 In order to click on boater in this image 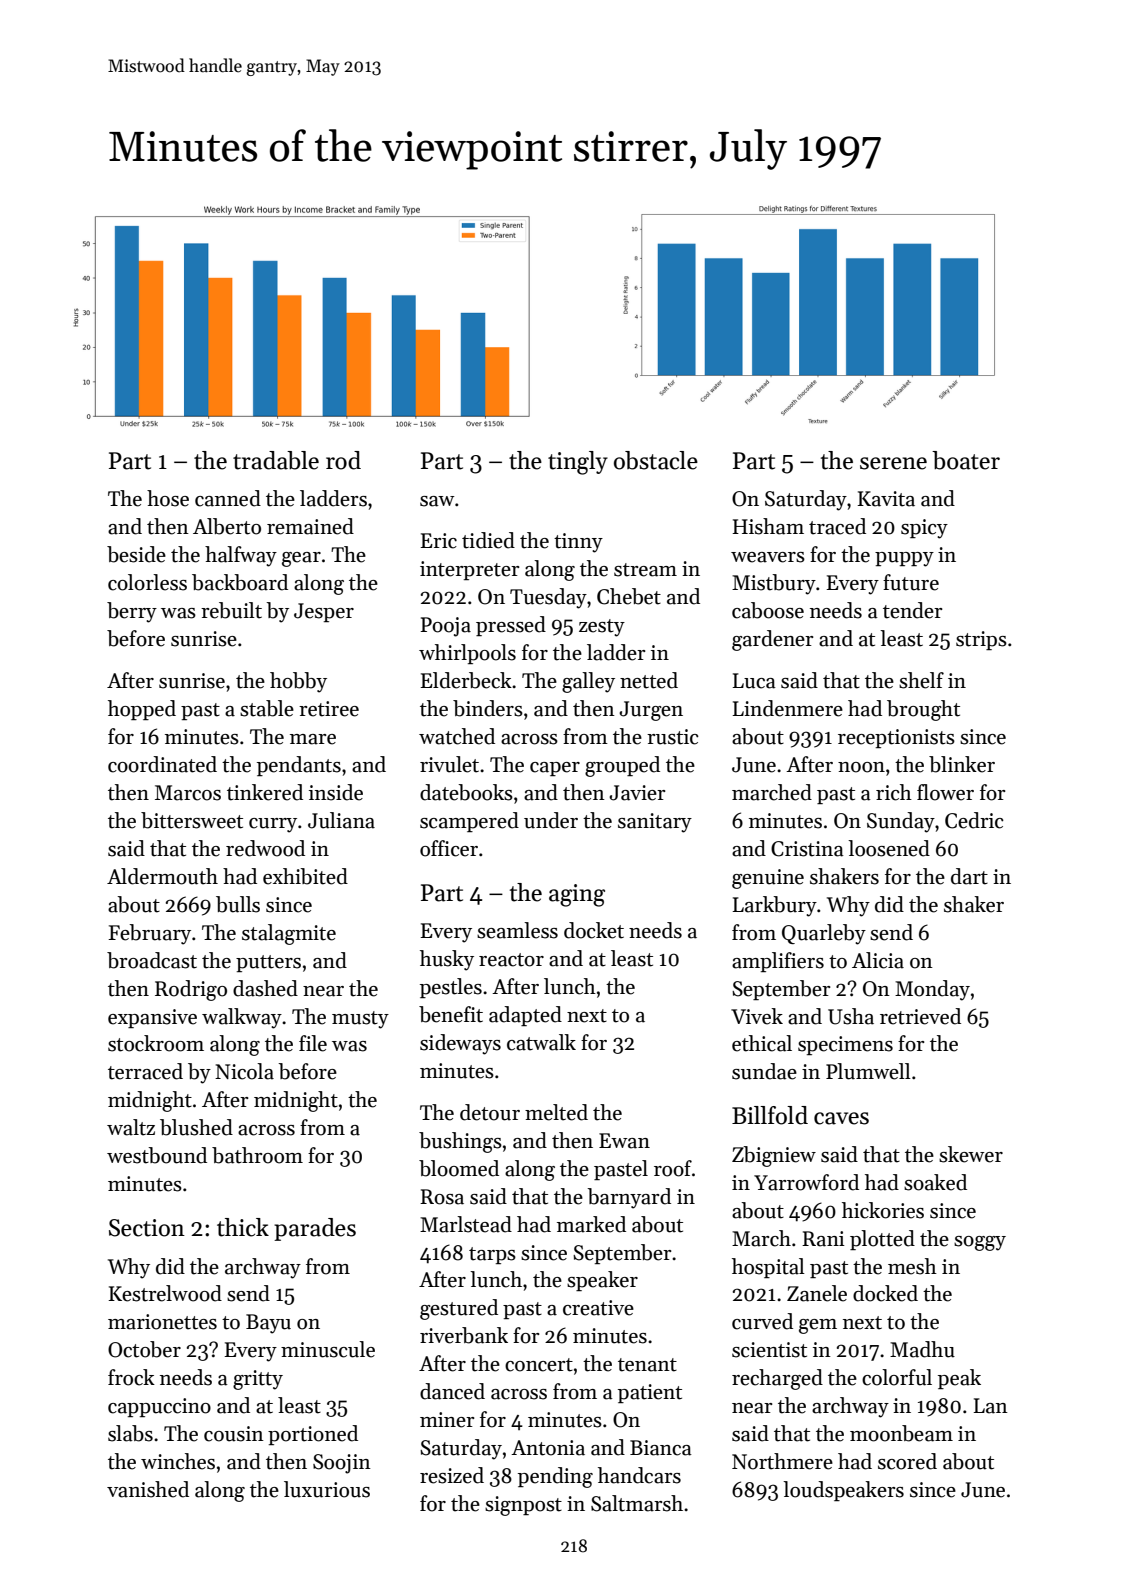, I will do `click(966, 460)`.
